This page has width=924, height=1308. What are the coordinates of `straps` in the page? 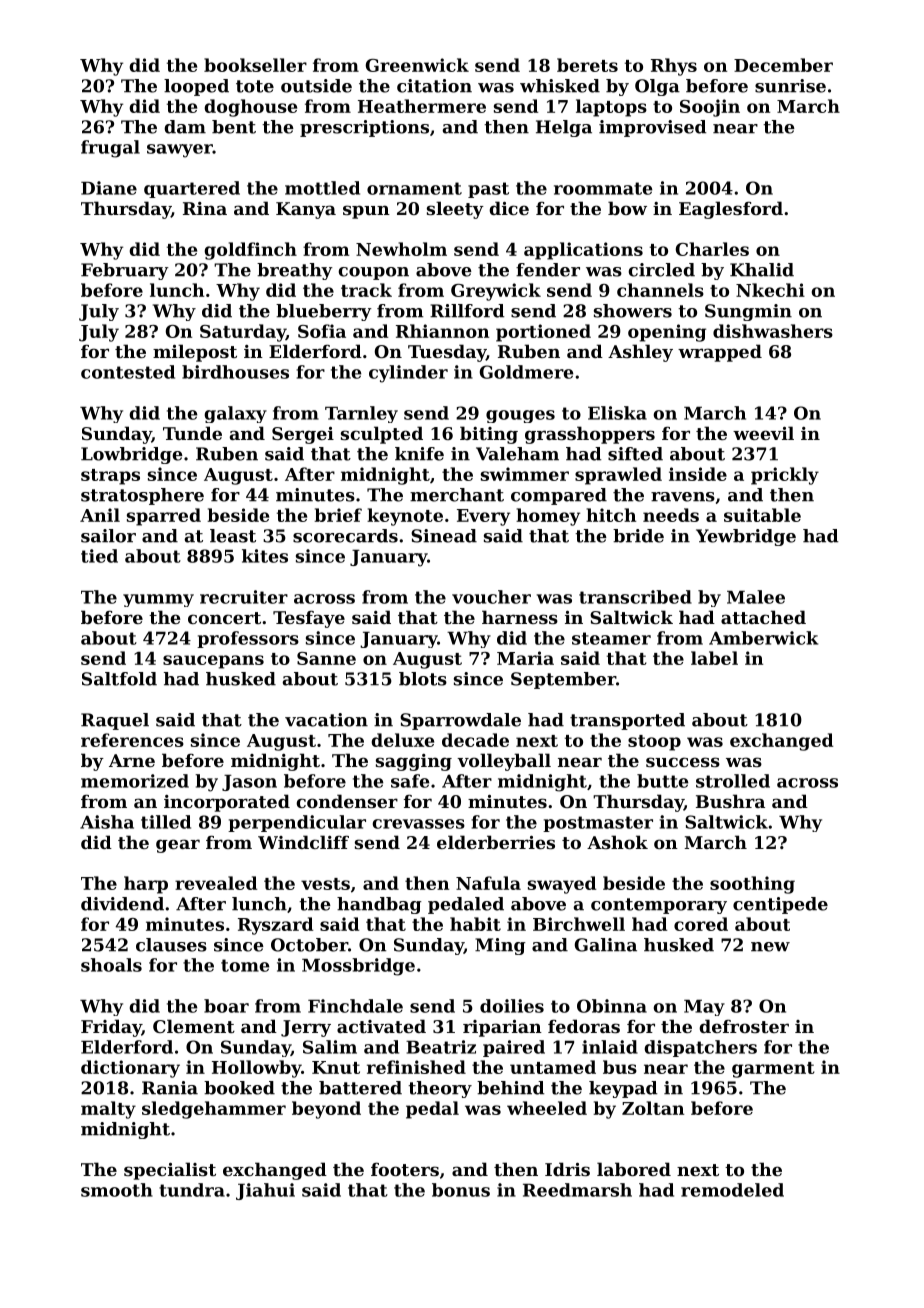 It's located at (110, 477).
